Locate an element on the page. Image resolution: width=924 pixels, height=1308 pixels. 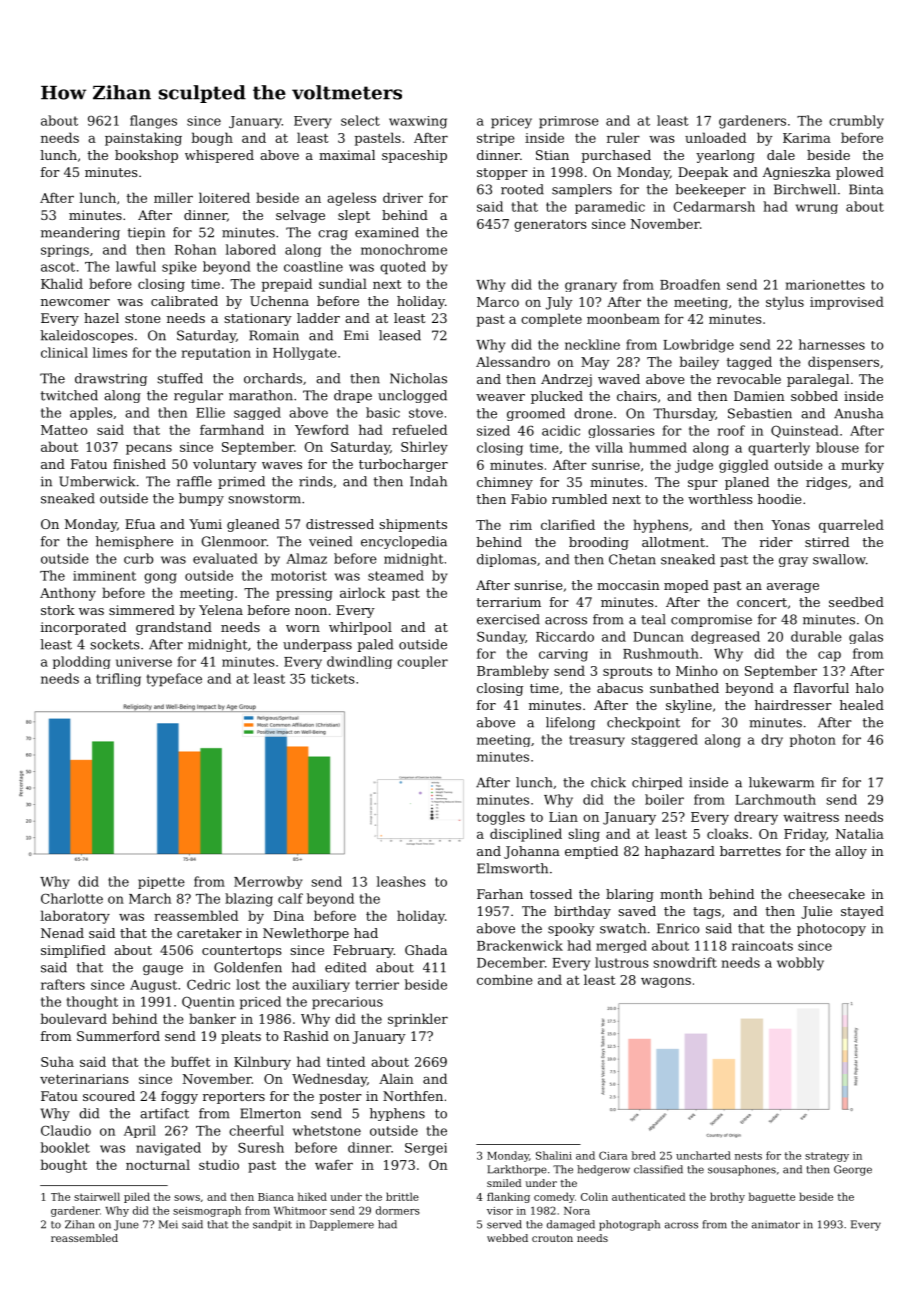
Charlotte is located at coordinates (72, 898).
